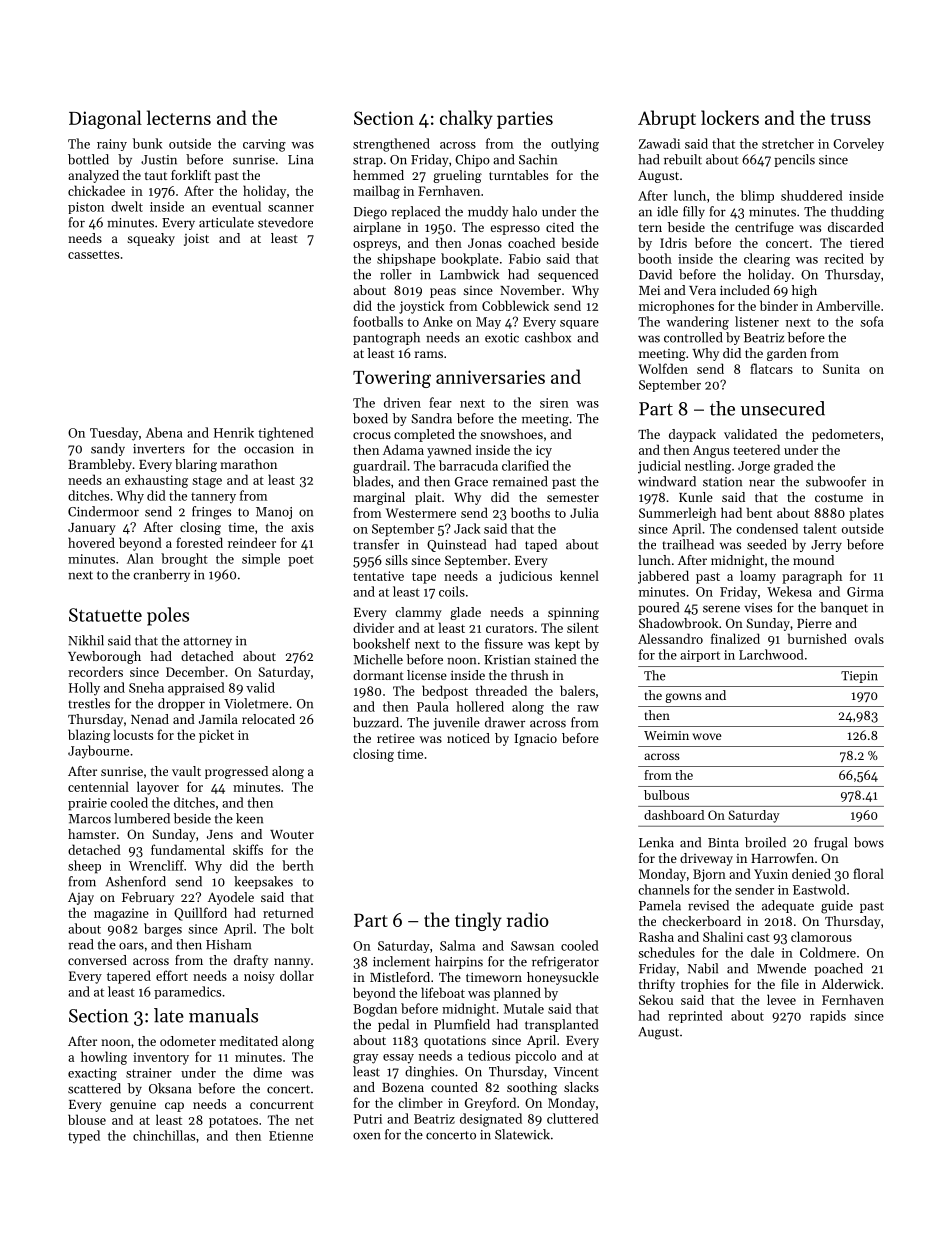  What do you see at coordinates (666, 735) in the document?
I see `Weimin` at bounding box center [666, 735].
